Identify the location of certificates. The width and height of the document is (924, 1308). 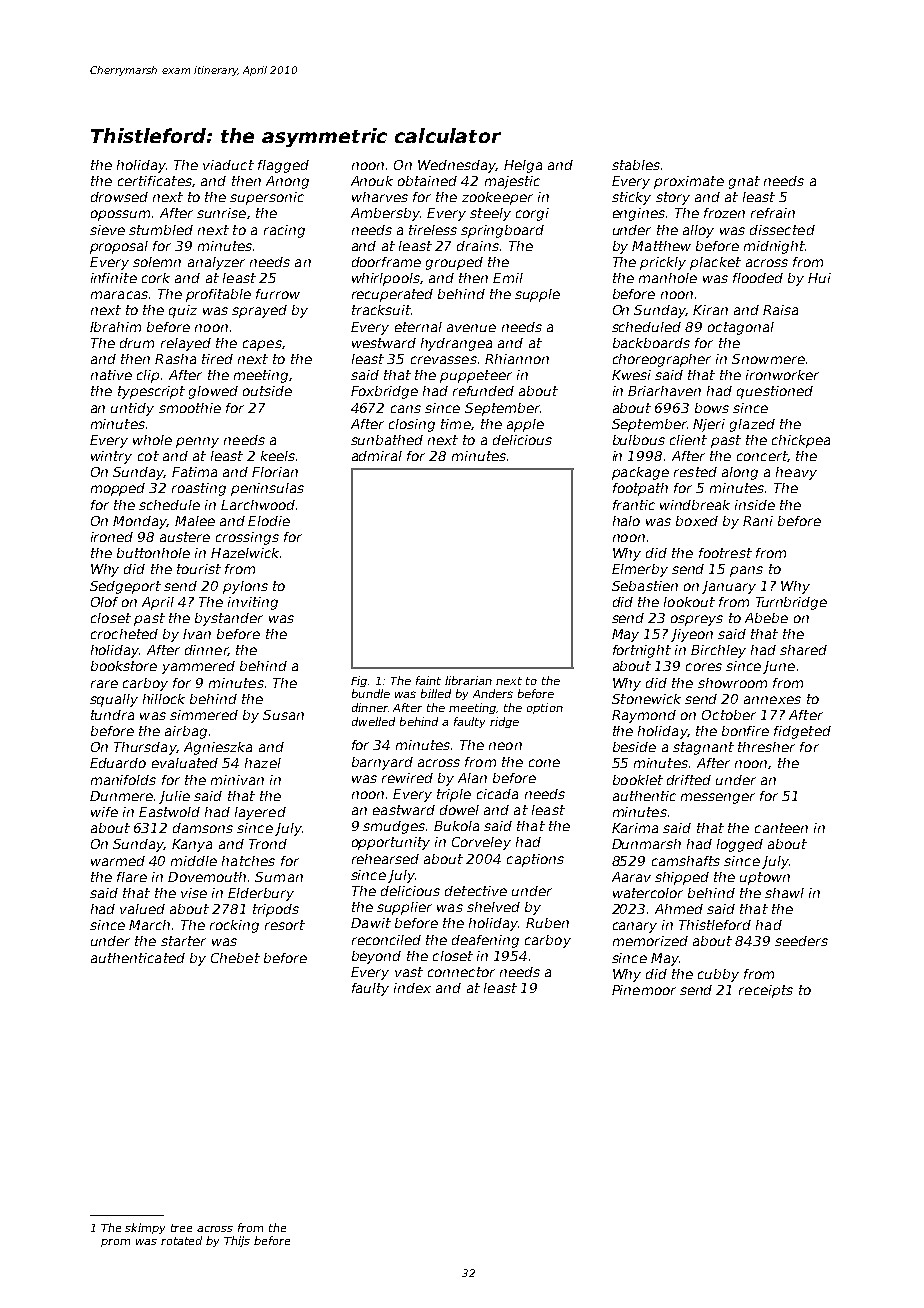
(155, 181).
